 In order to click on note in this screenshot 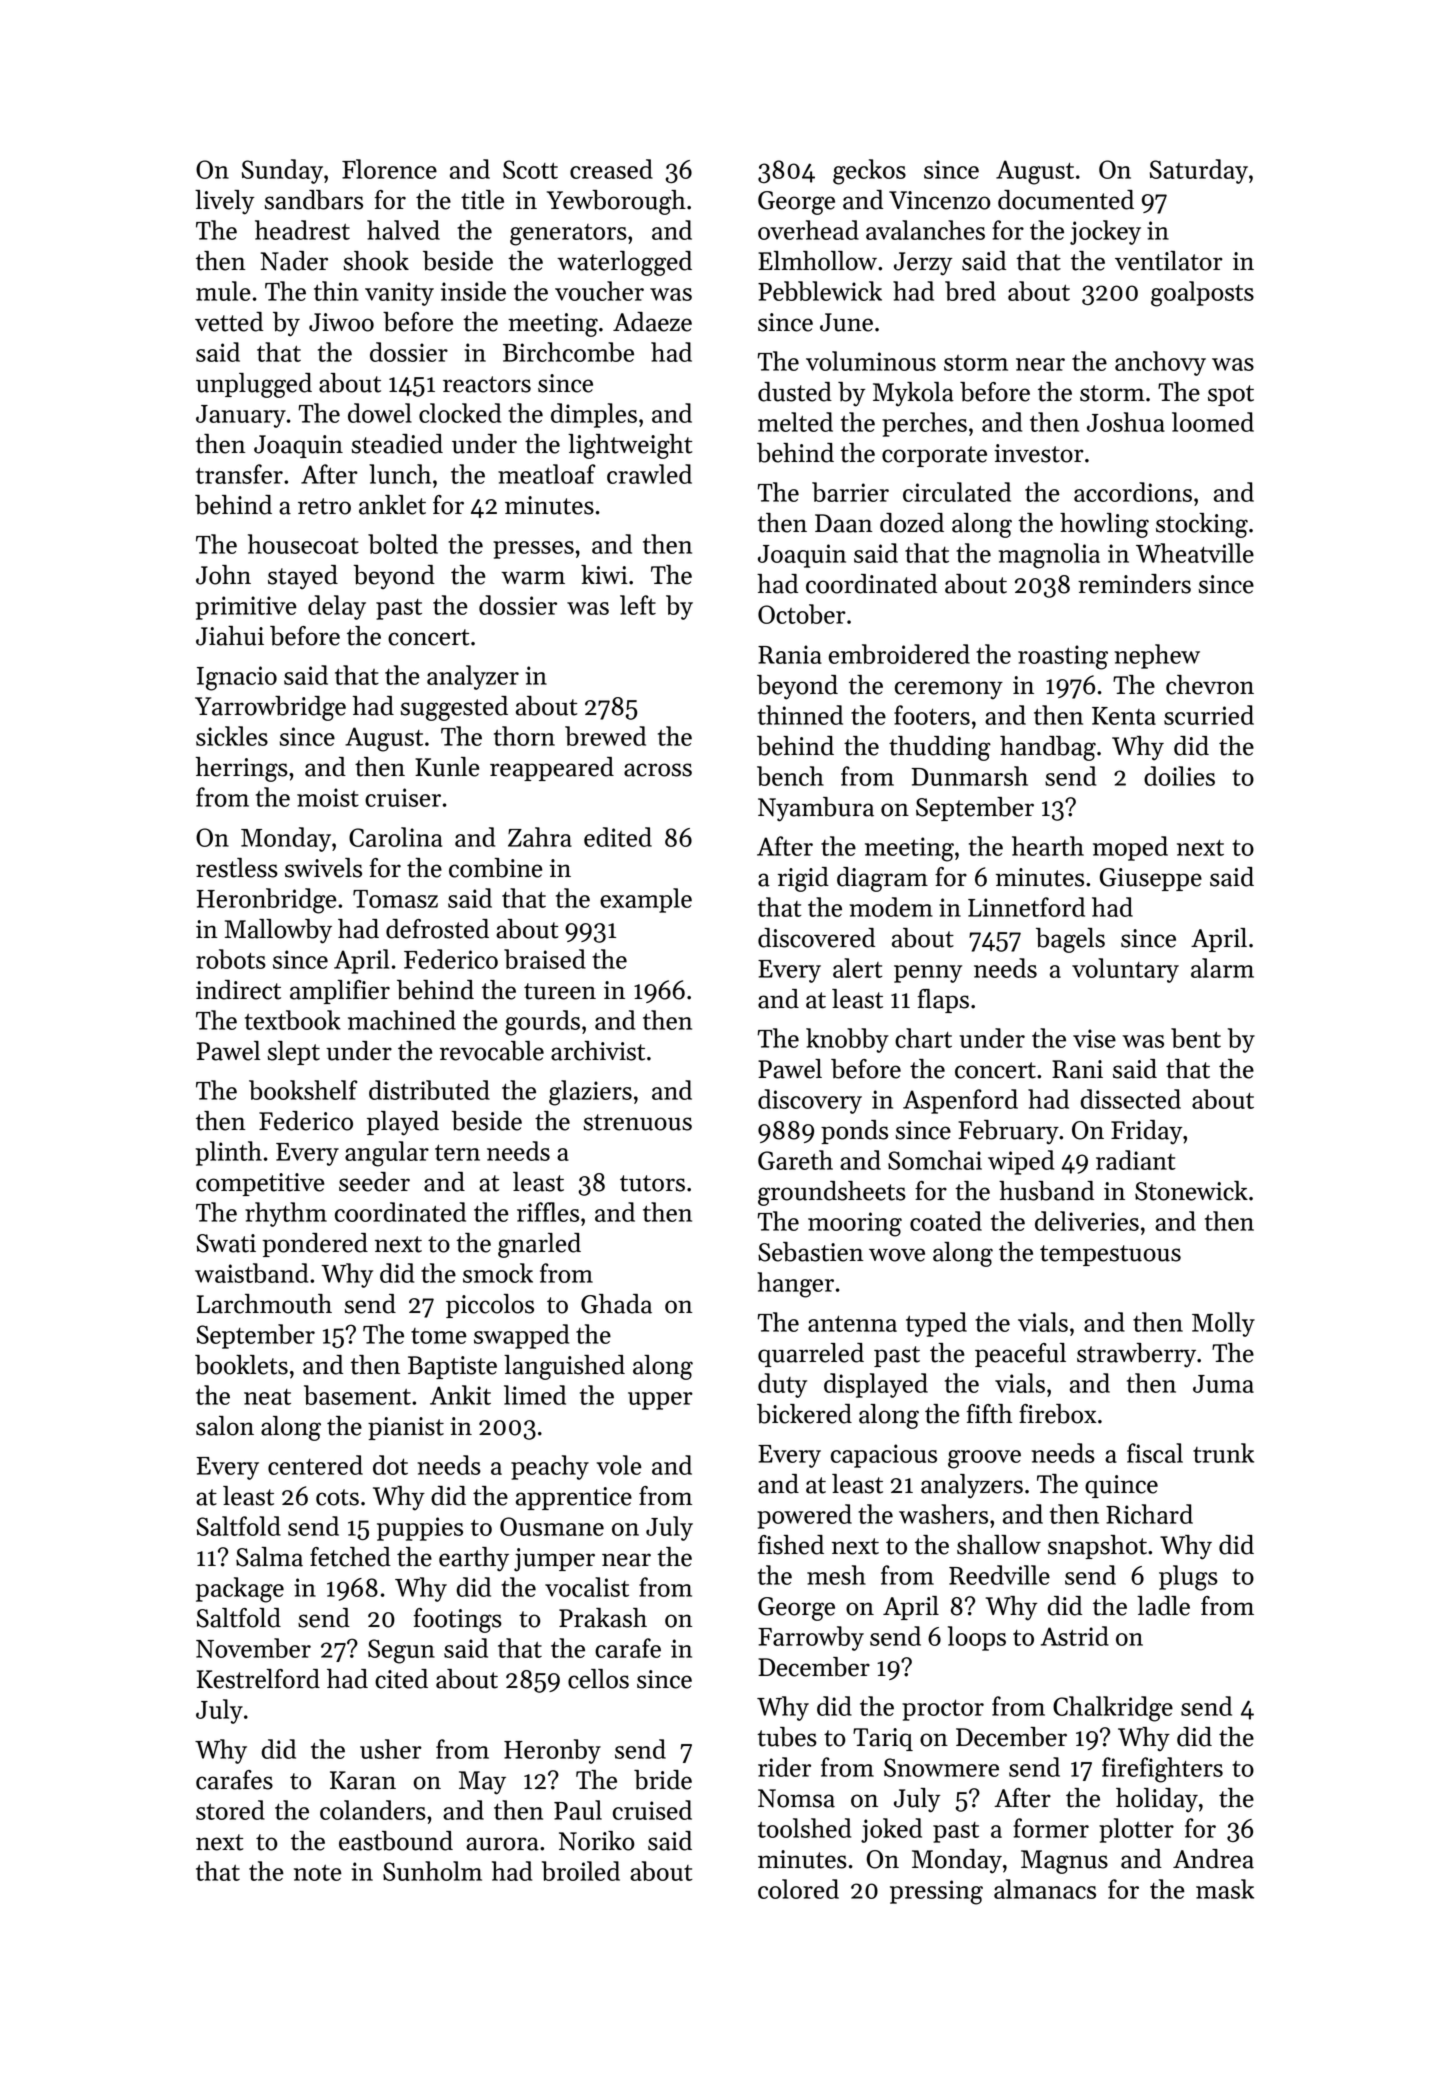, I will do `click(318, 1873)`.
